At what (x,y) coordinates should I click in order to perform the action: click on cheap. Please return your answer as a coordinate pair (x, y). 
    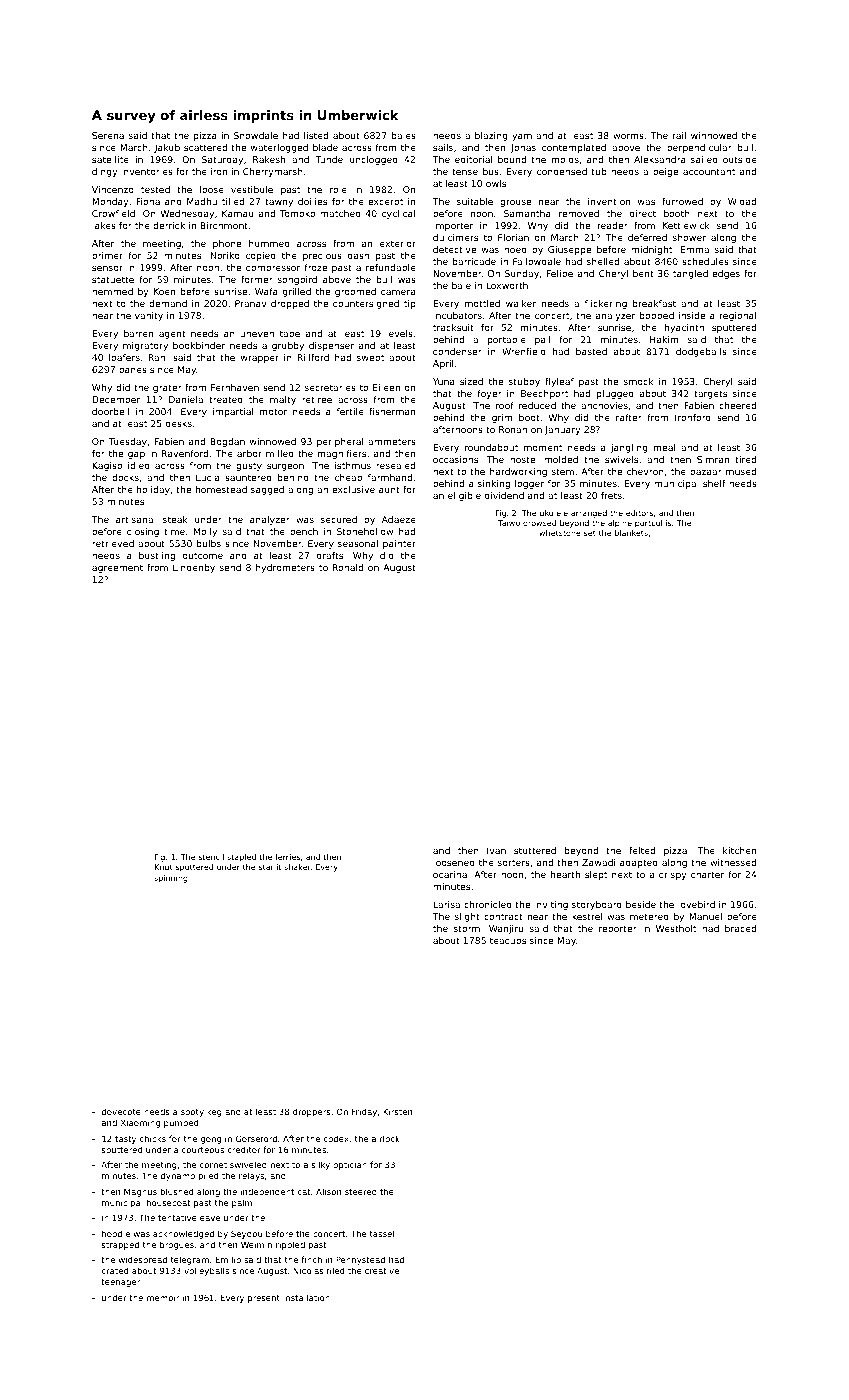
    Looking at the image, I should click on (348, 478).
